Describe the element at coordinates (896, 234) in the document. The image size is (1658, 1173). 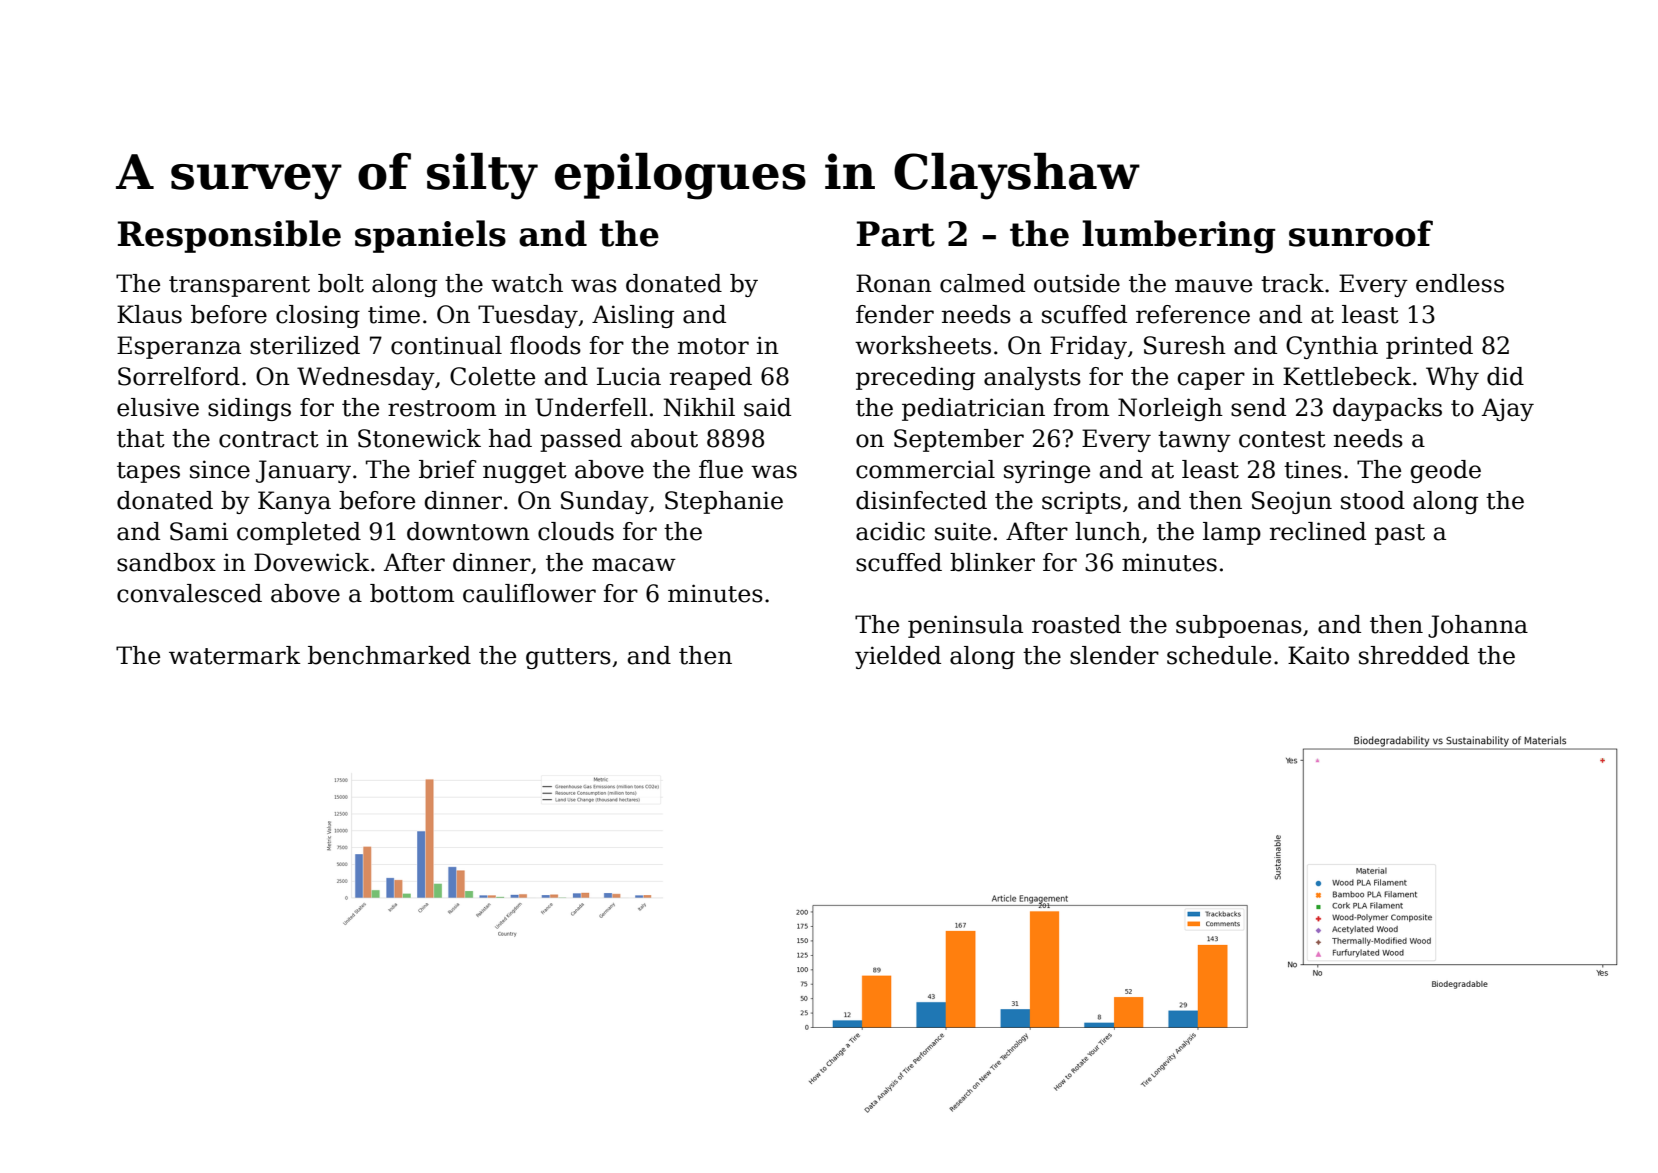
I see `Part` at that location.
